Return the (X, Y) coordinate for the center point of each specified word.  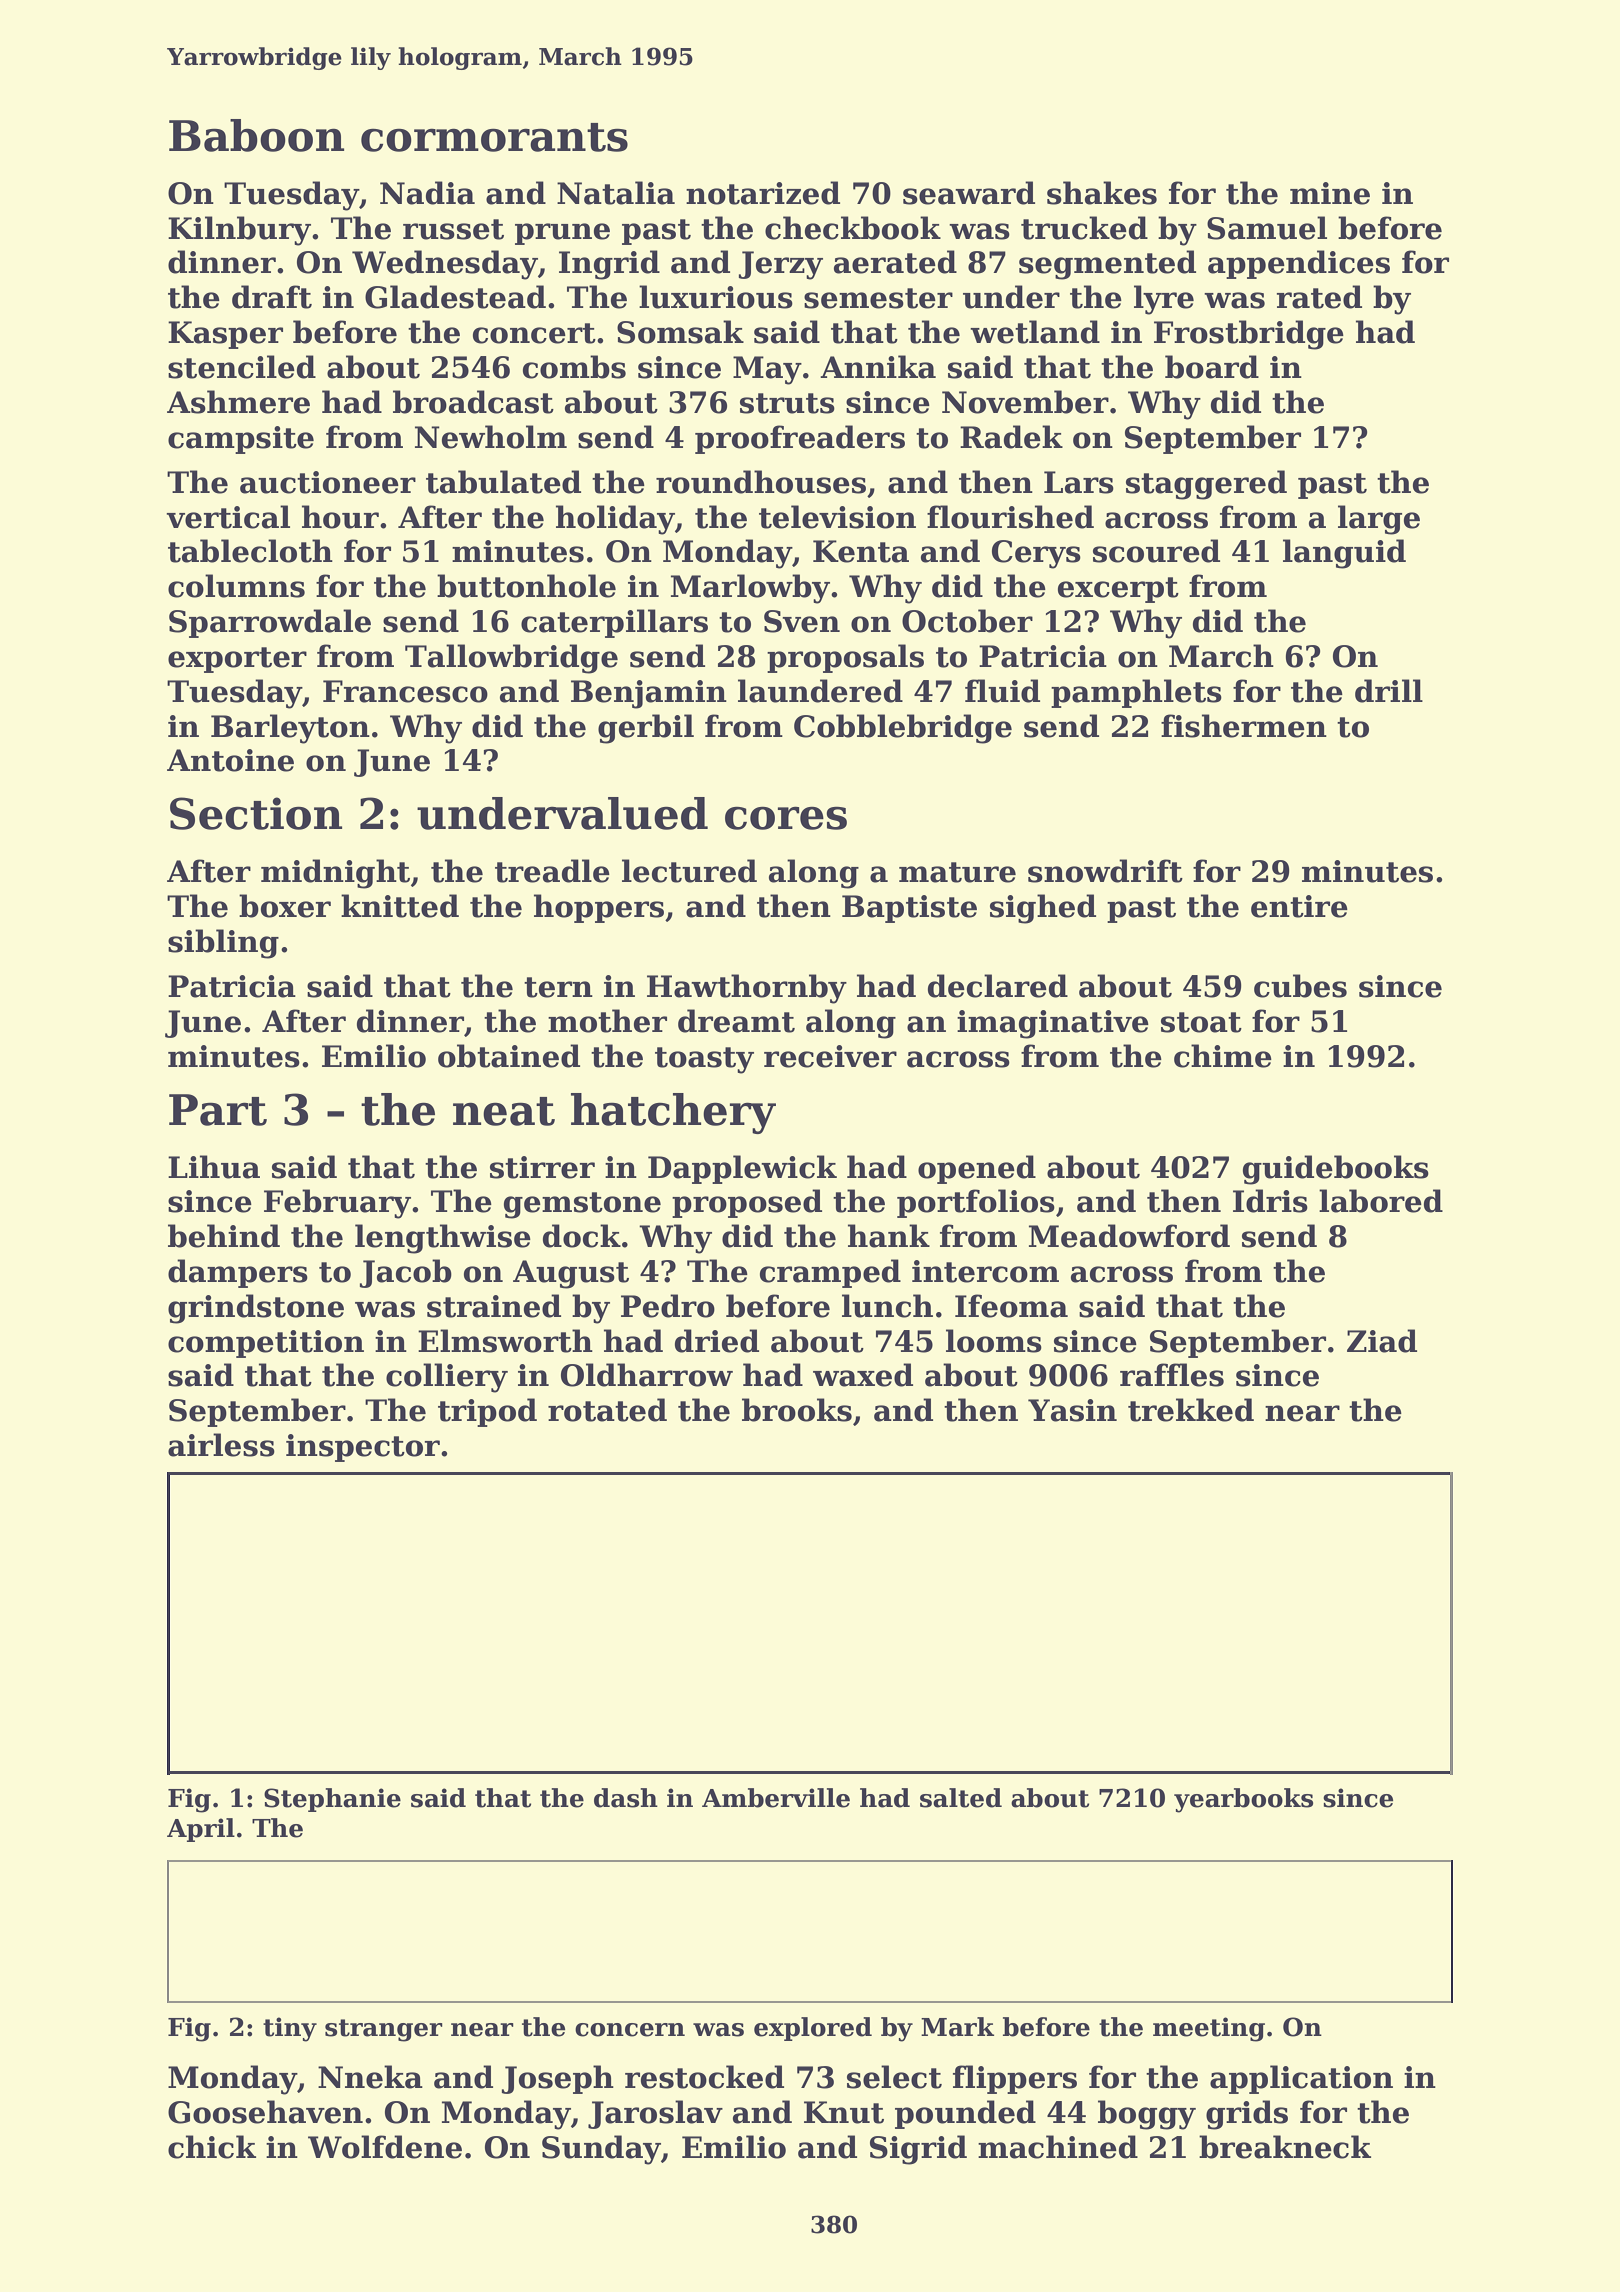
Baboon (256, 135)
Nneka (370, 2077)
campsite (241, 440)
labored (1381, 1201)
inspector (363, 1448)
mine (1330, 193)
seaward (969, 193)
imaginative (1053, 1024)
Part (218, 1110)
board (1212, 367)
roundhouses (761, 482)
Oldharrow (647, 1375)
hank (889, 1236)
